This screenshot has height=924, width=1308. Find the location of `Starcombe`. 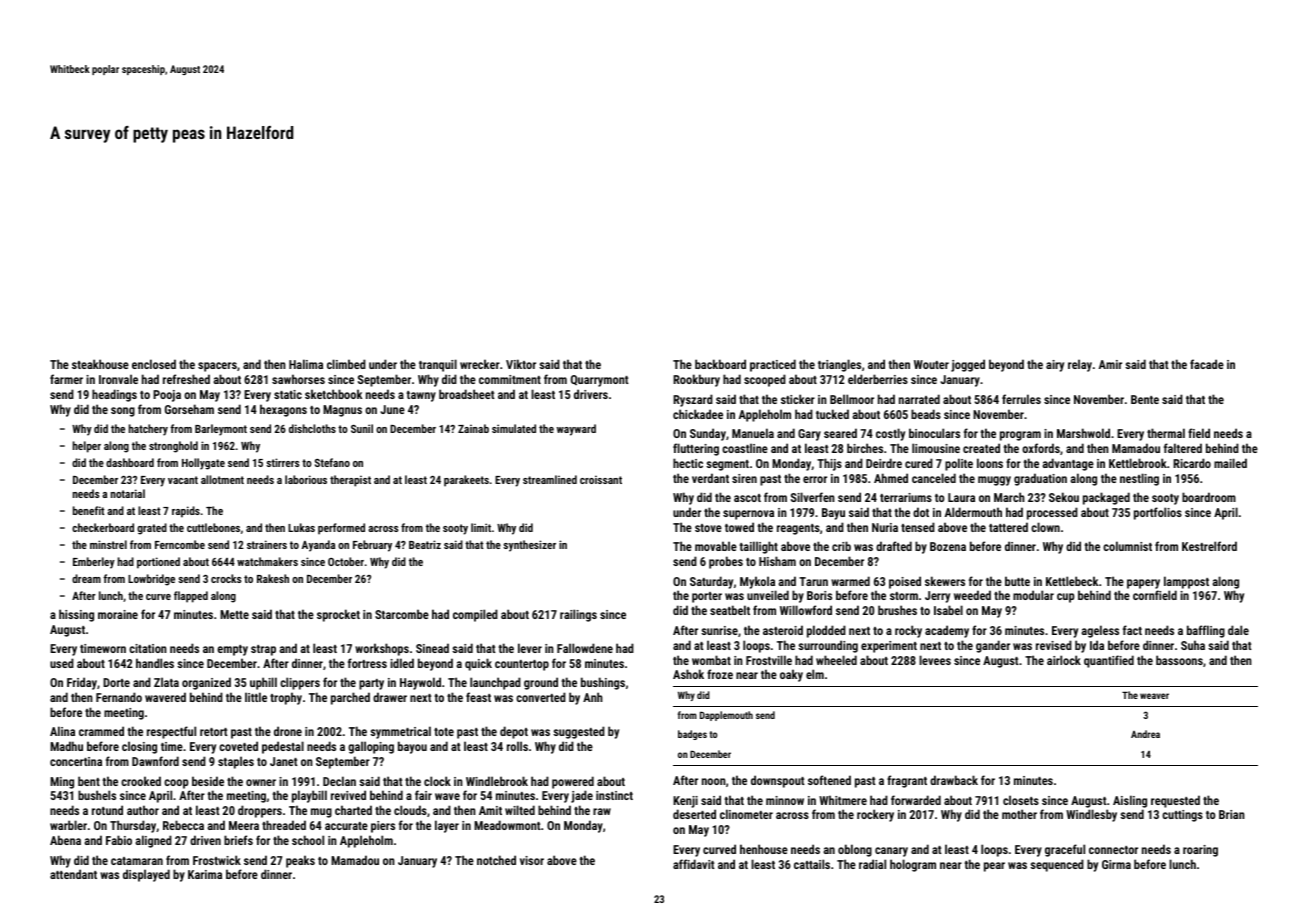

Starcombe is located at coordinates (402, 614).
